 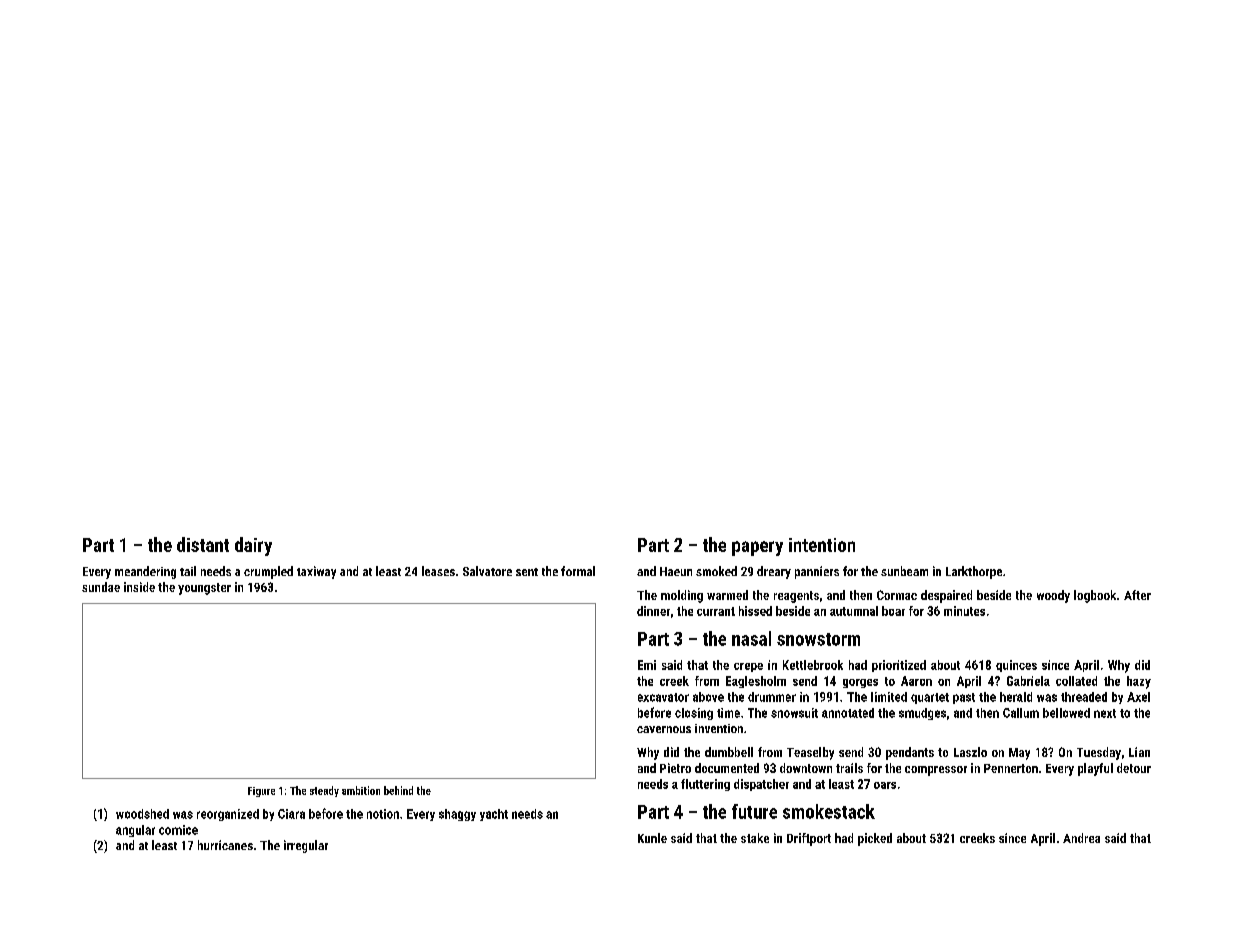 What do you see at coordinates (178, 830) in the page?
I see `cornice` at bounding box center [178, 830].
